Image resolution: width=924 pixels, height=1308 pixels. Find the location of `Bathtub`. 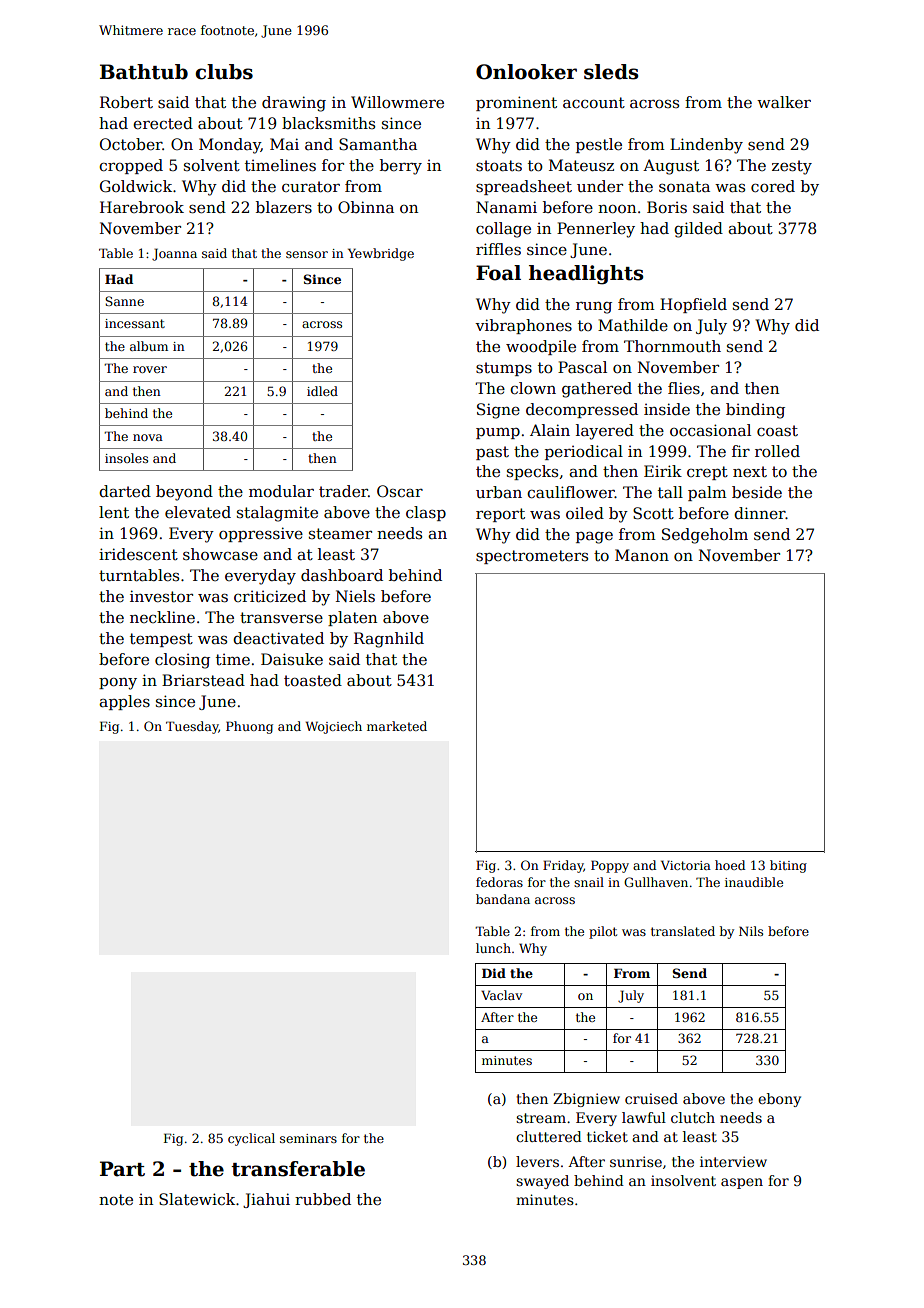

Bathtub is located at coordinates (144, 72).
